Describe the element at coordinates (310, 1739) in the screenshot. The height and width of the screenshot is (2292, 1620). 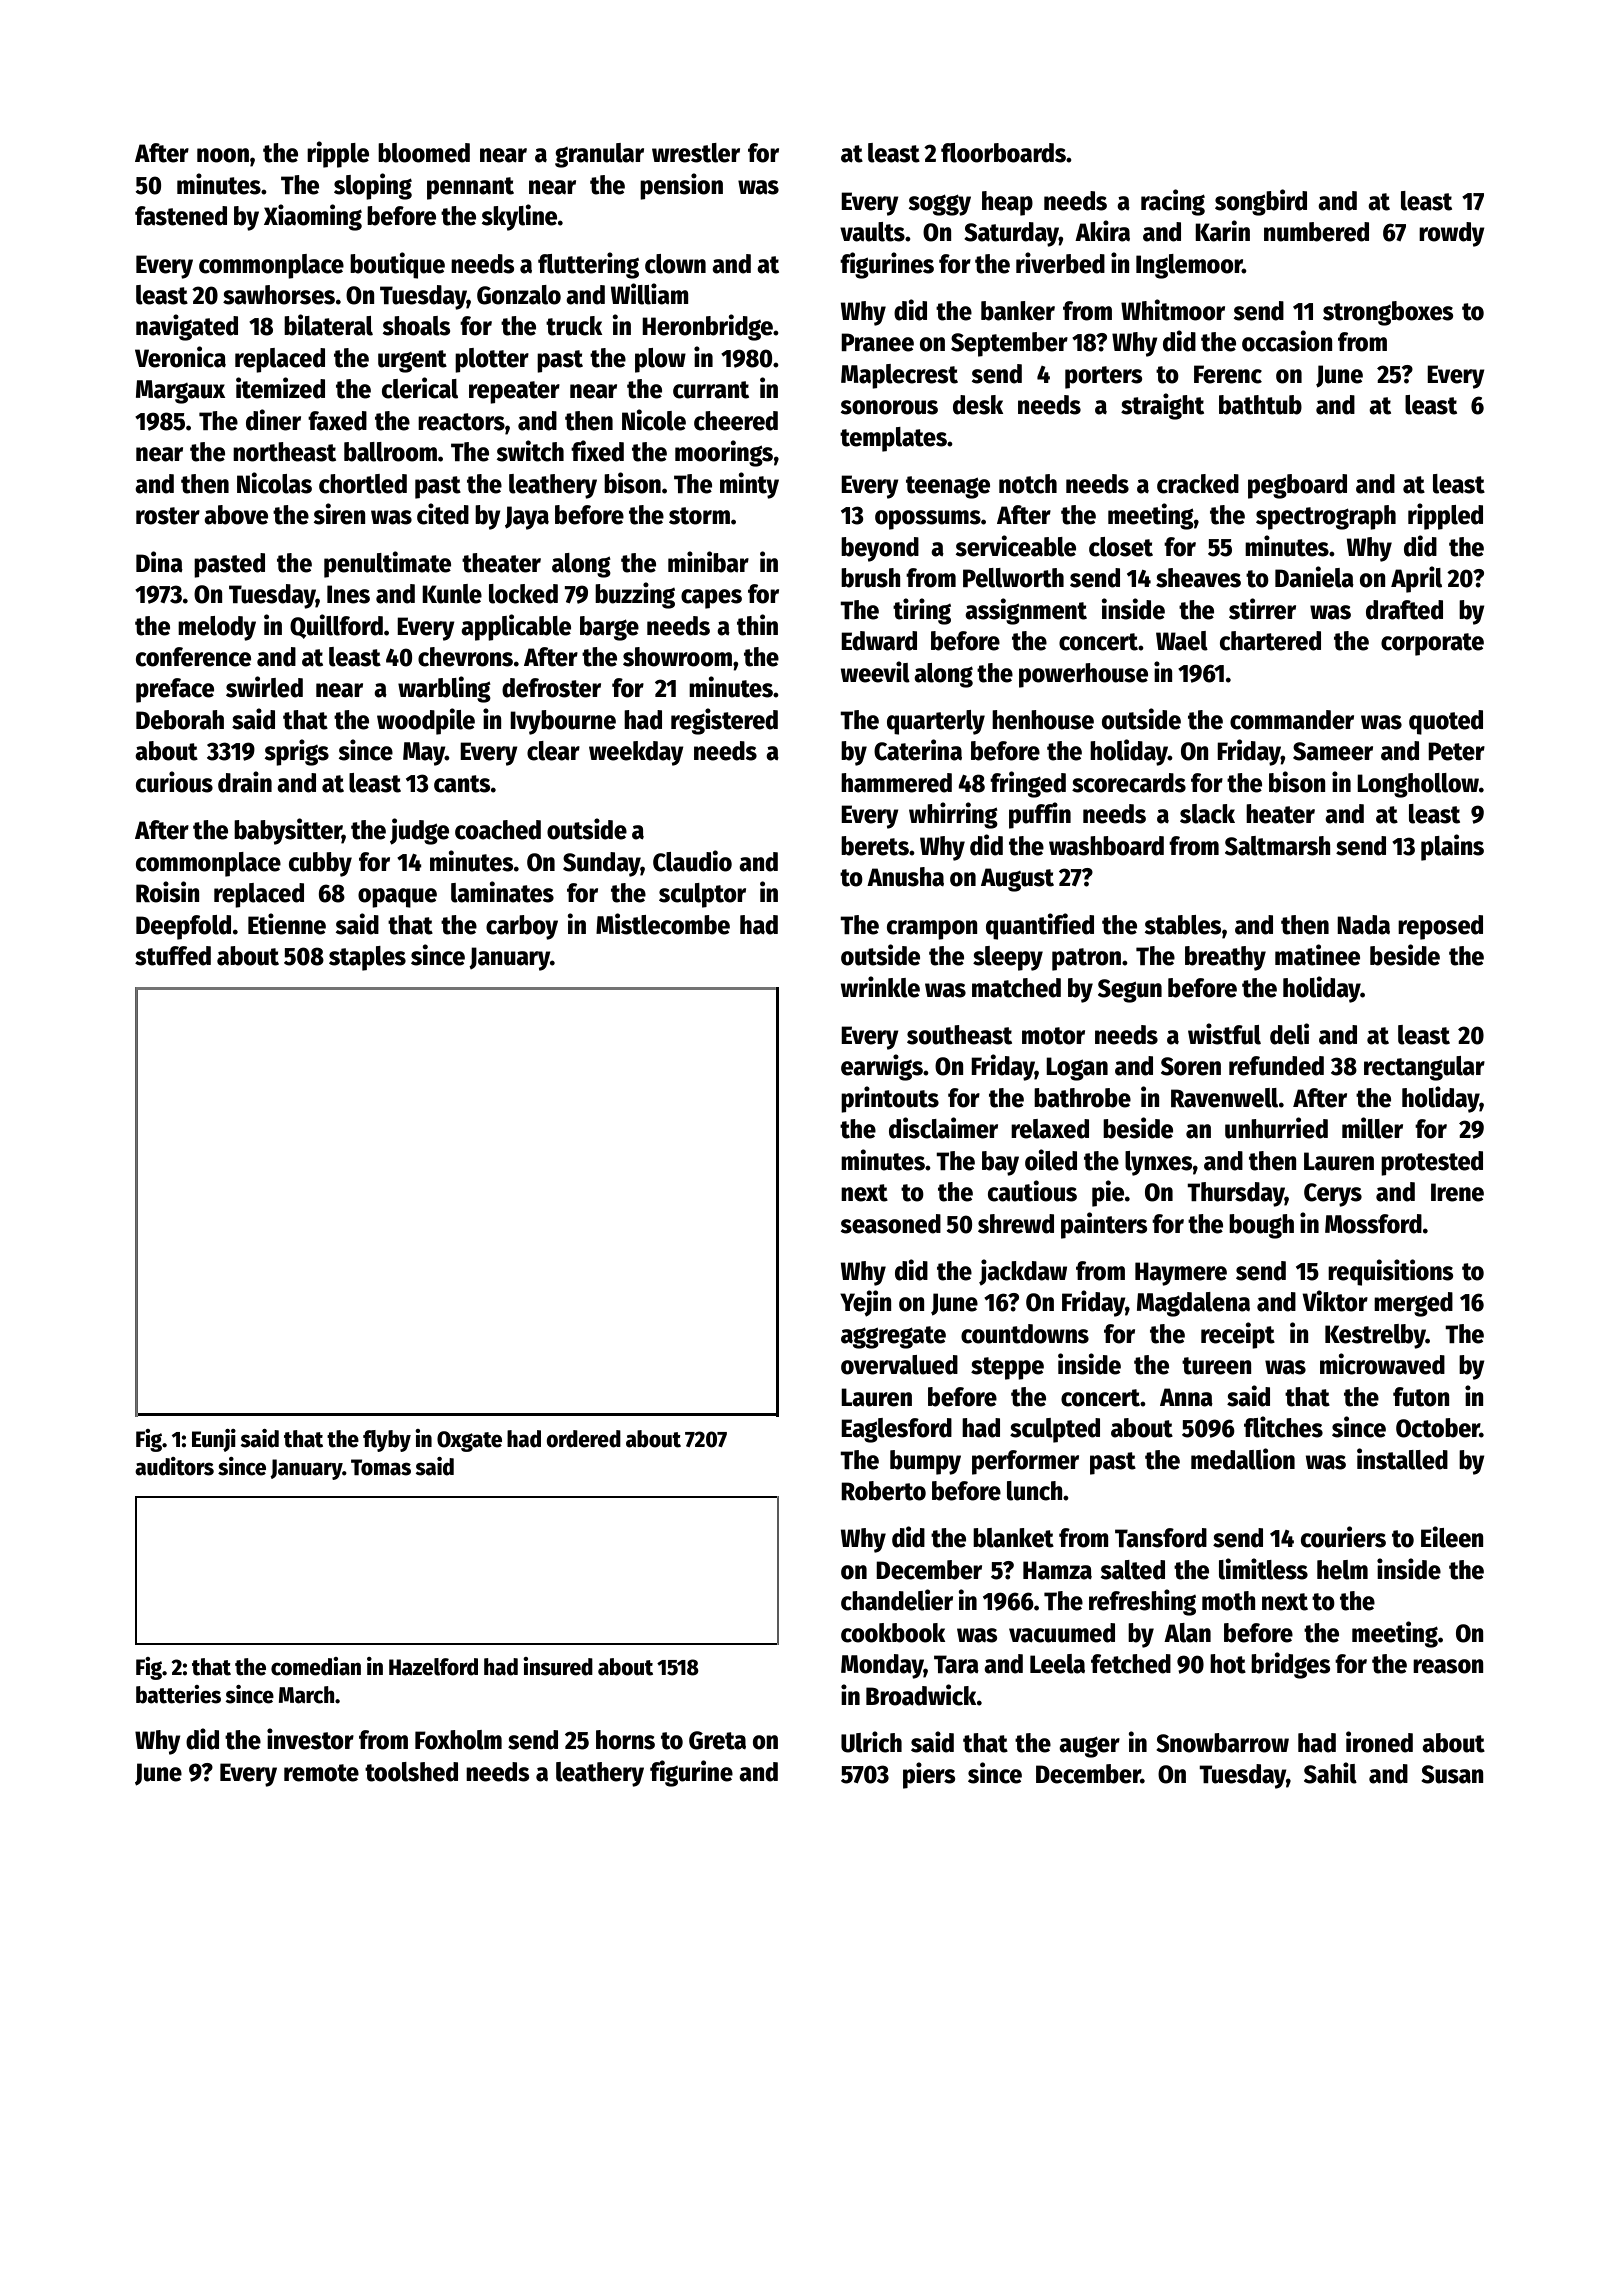
I see `investor` at that location.
